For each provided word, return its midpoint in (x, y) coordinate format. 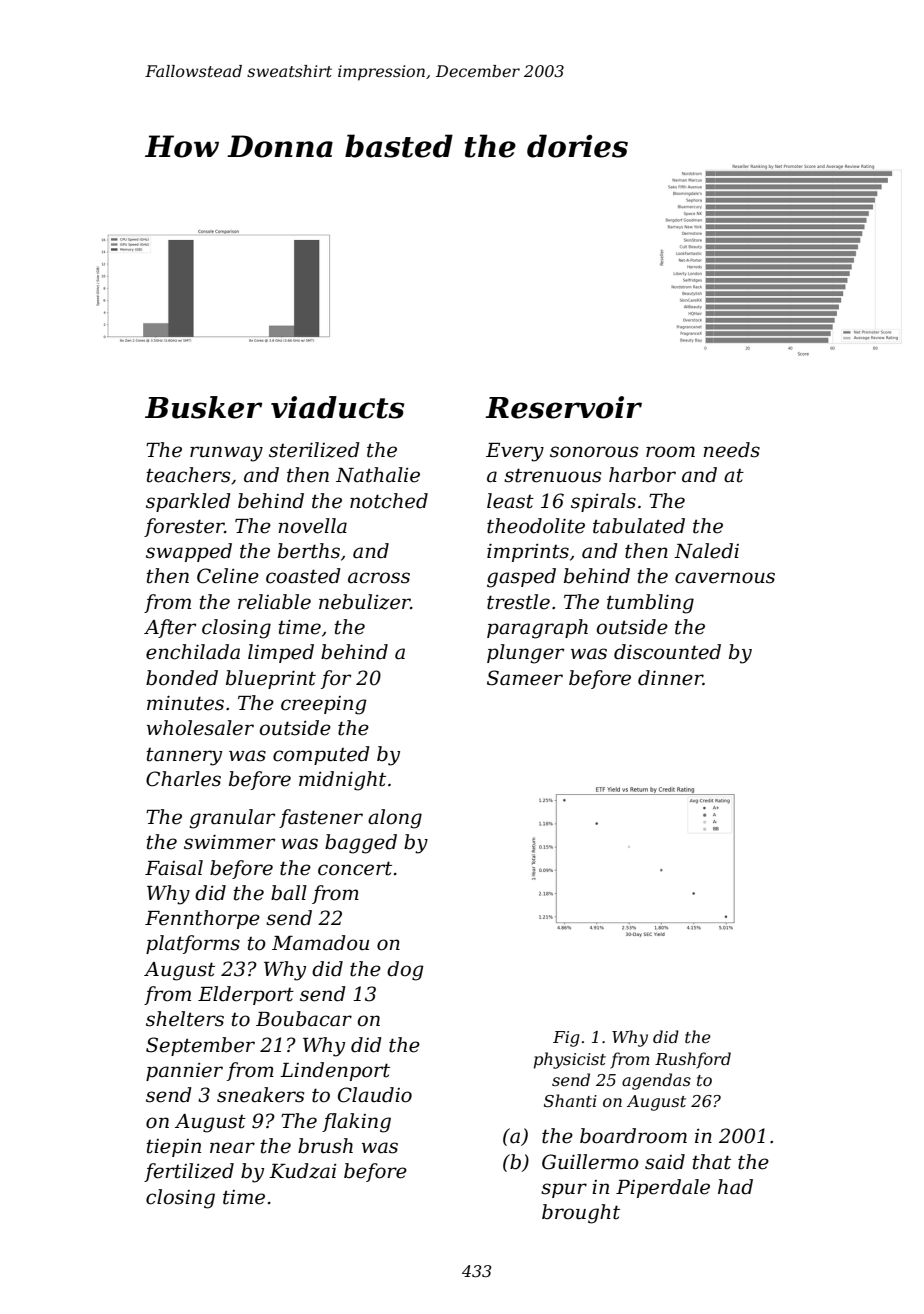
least (510, 501)
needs (731, 450)
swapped (189, 552)
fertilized (189, 1172)
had (735, 1187)
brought (581, 1214)
